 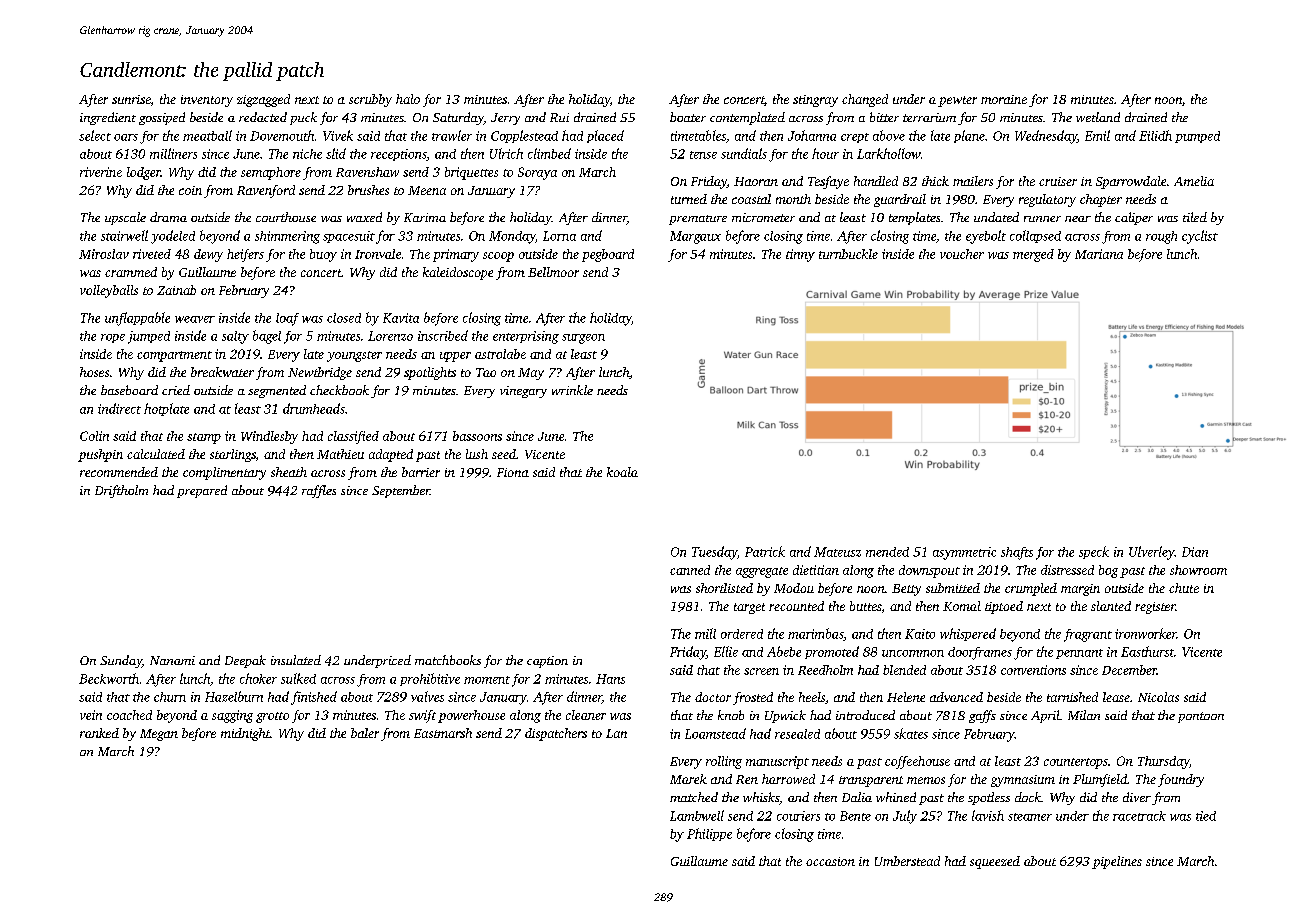 I want to click on matchbooks, so click(x=448, y=660).
